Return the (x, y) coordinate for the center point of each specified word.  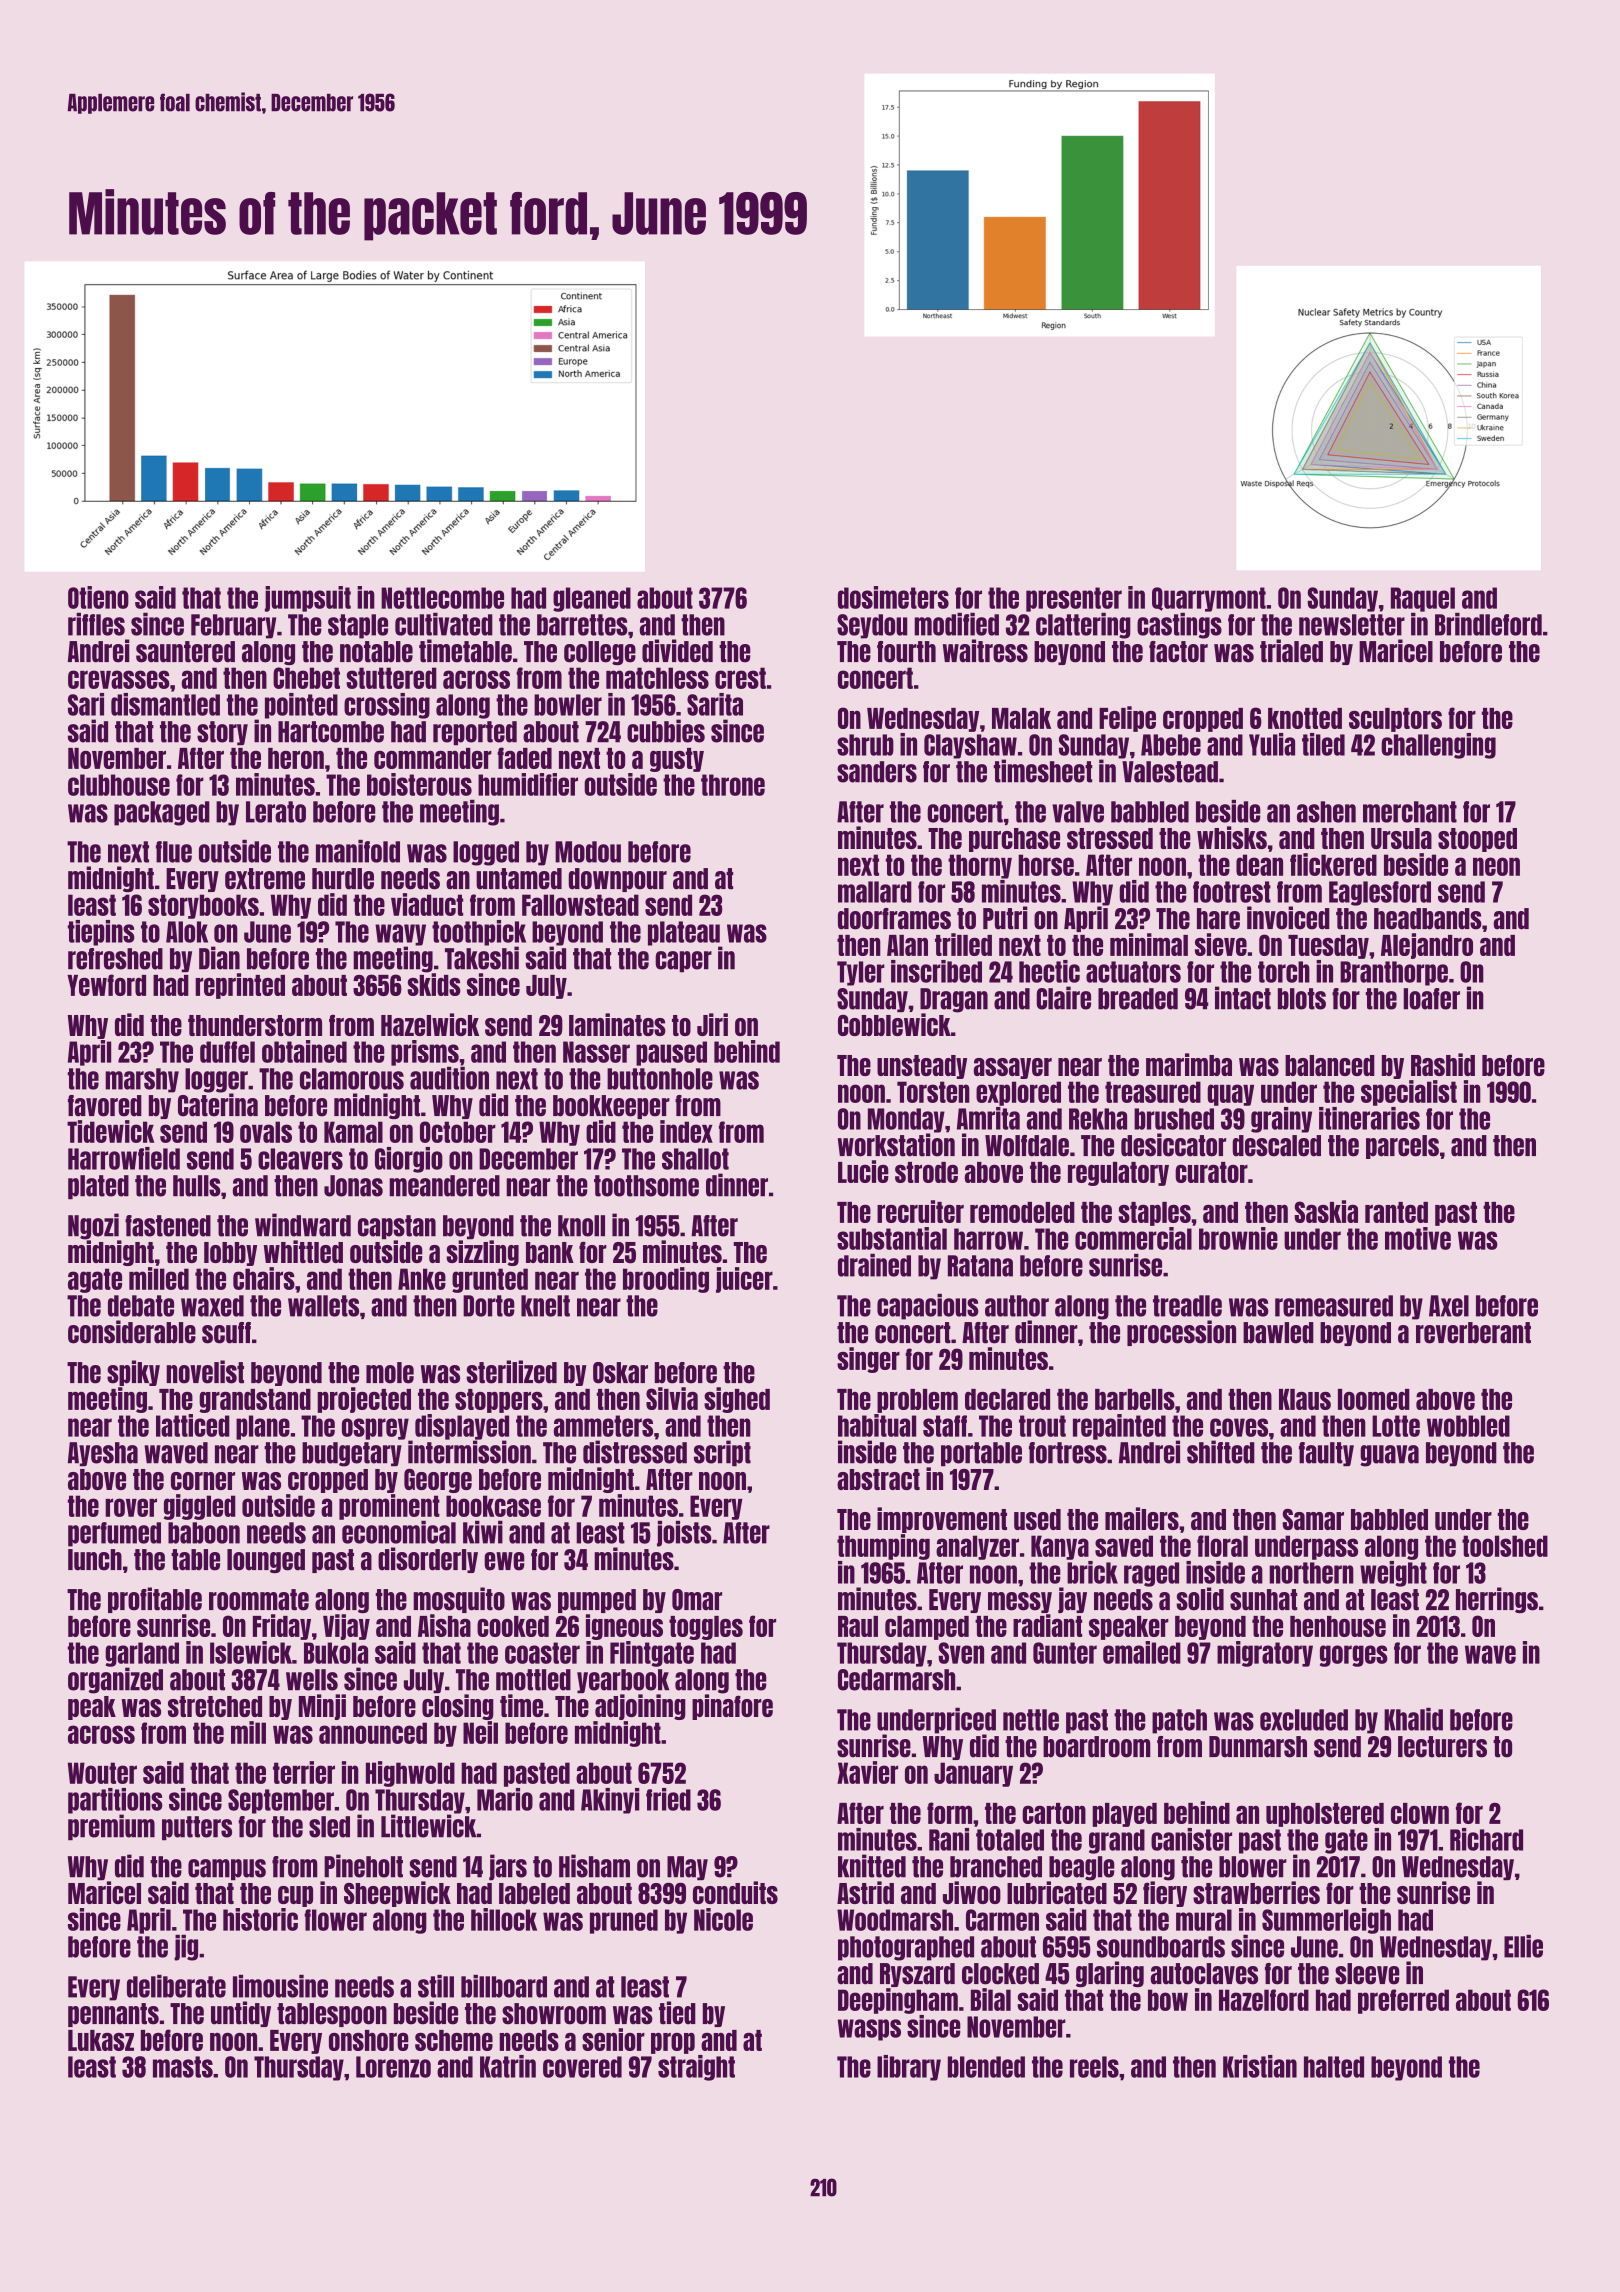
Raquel (1423, 599)
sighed (737, 1400)
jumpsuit (308, 599)
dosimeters (893, 597)
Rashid (1443, 1064)
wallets (323, 1306)
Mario (505, 1799)
